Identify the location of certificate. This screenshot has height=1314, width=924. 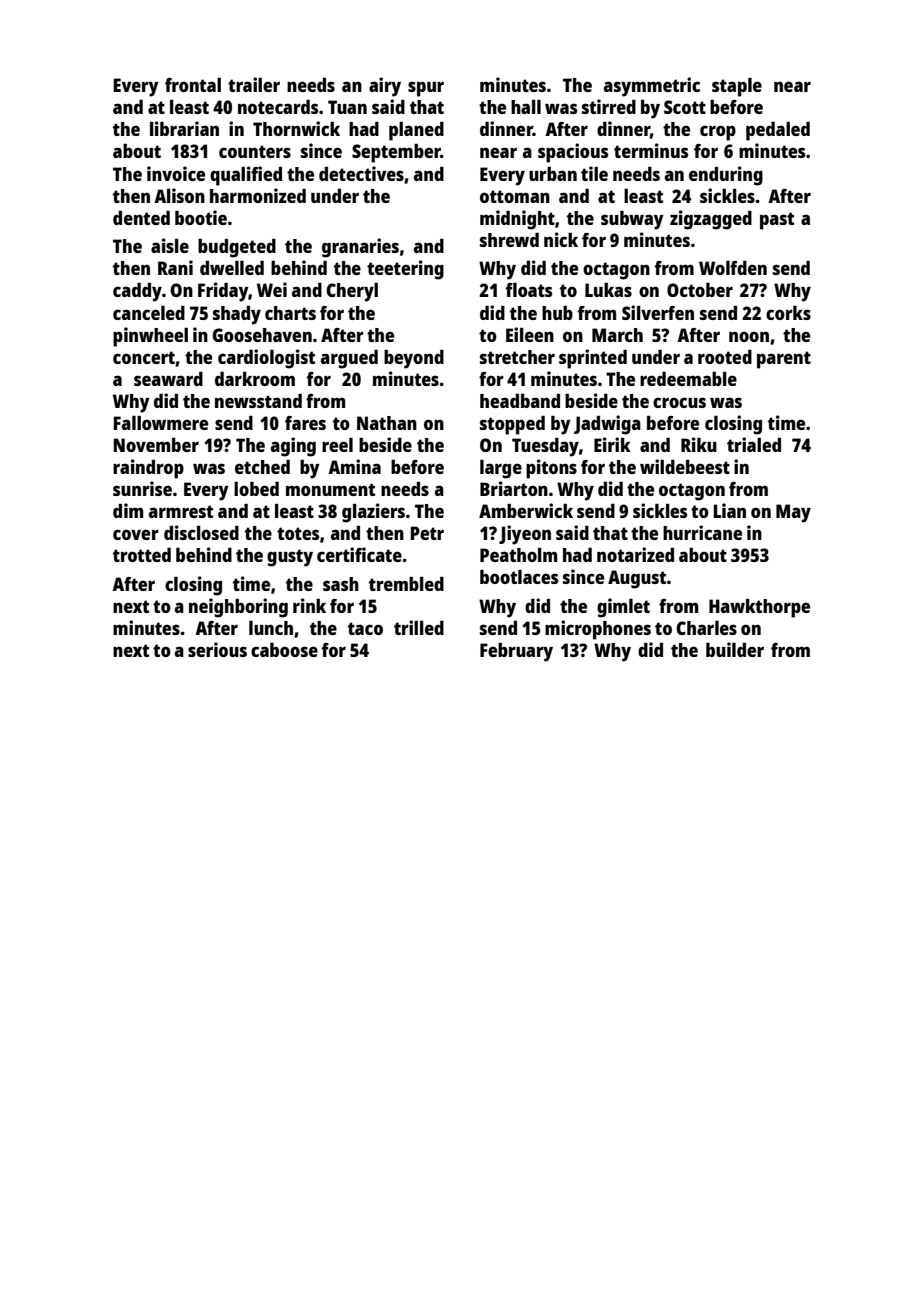
(359, 554).
